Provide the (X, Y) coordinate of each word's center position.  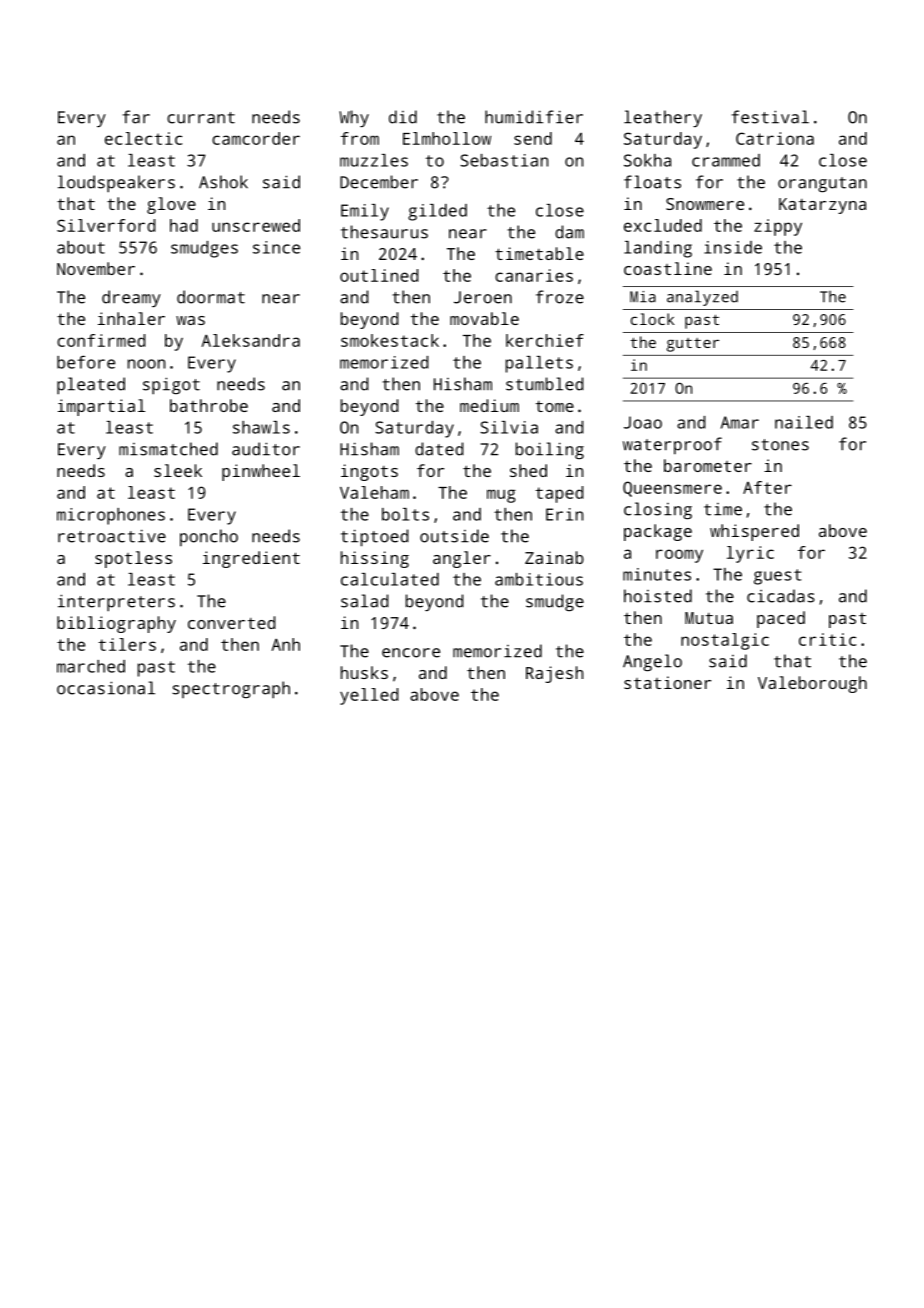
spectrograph (231, 690)
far (136, 117)
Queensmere (672, 489)
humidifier (534, 117)
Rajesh (554, 674)
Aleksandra (250, 340)
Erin (564, 514)
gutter (693, 345)
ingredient (251, 559)
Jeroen (483, 297)
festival (770, 117)
